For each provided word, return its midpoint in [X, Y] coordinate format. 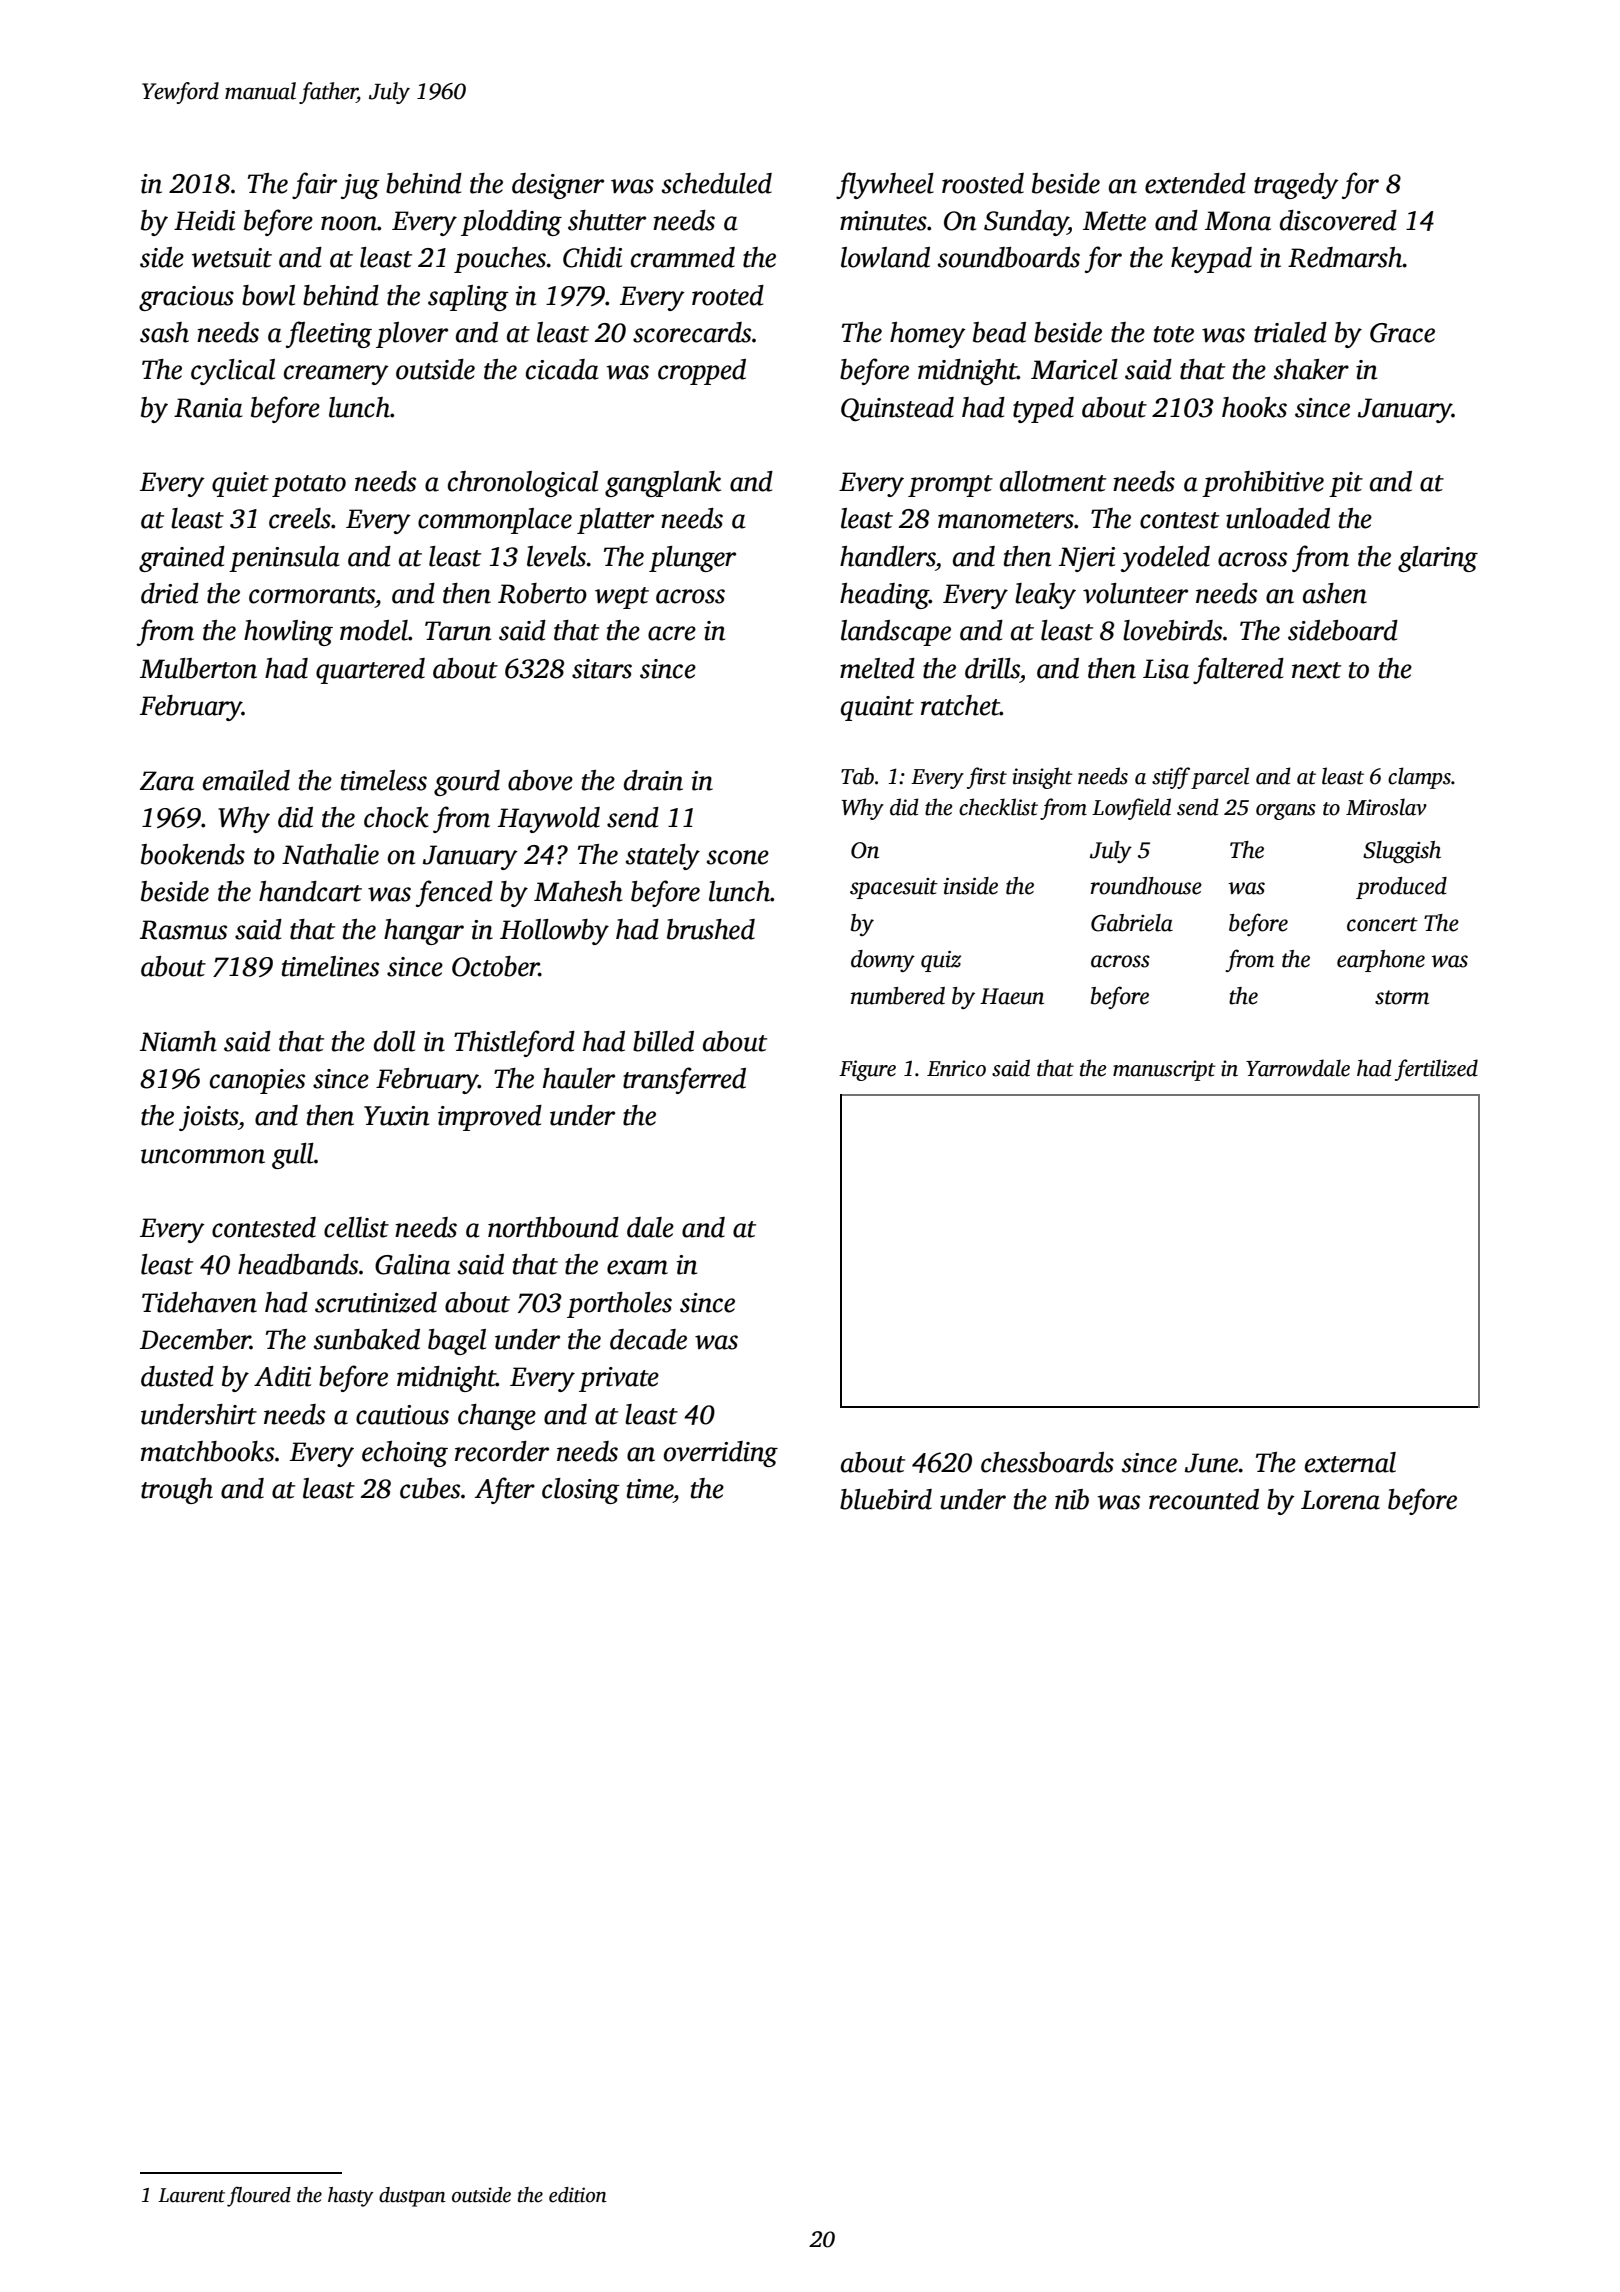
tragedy [1296, 186]
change [497, 1417]
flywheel [885, 185]
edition [578, 2195]
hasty [351, 2197]
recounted [1204, 1499]
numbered [898, 996]
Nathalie [330, 854]
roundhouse [1146, 886]
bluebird [886, 1499]
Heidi [204, 220]
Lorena [1340, 1500]
